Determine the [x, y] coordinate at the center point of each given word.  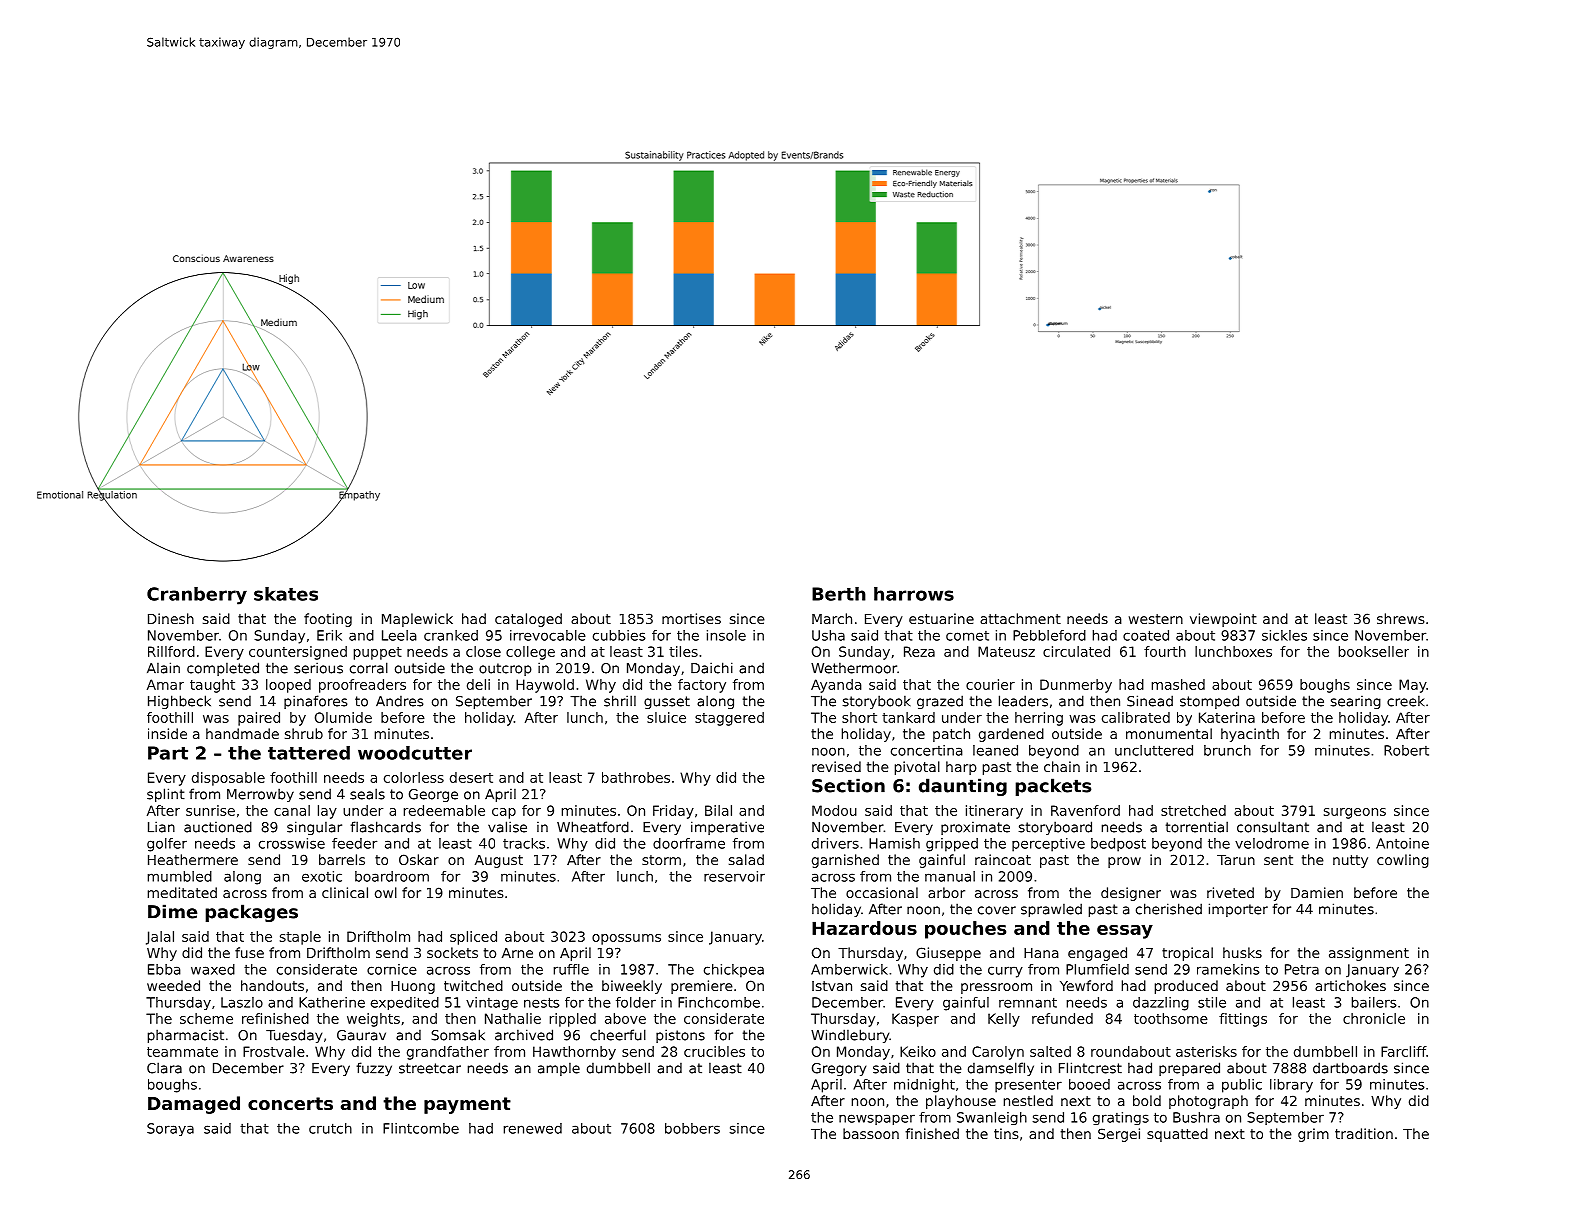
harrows [914, 594]
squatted [1177, 1135]
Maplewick [417, 620]
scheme [206, 1018]
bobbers [692, 1128]
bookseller [1374, 651]
